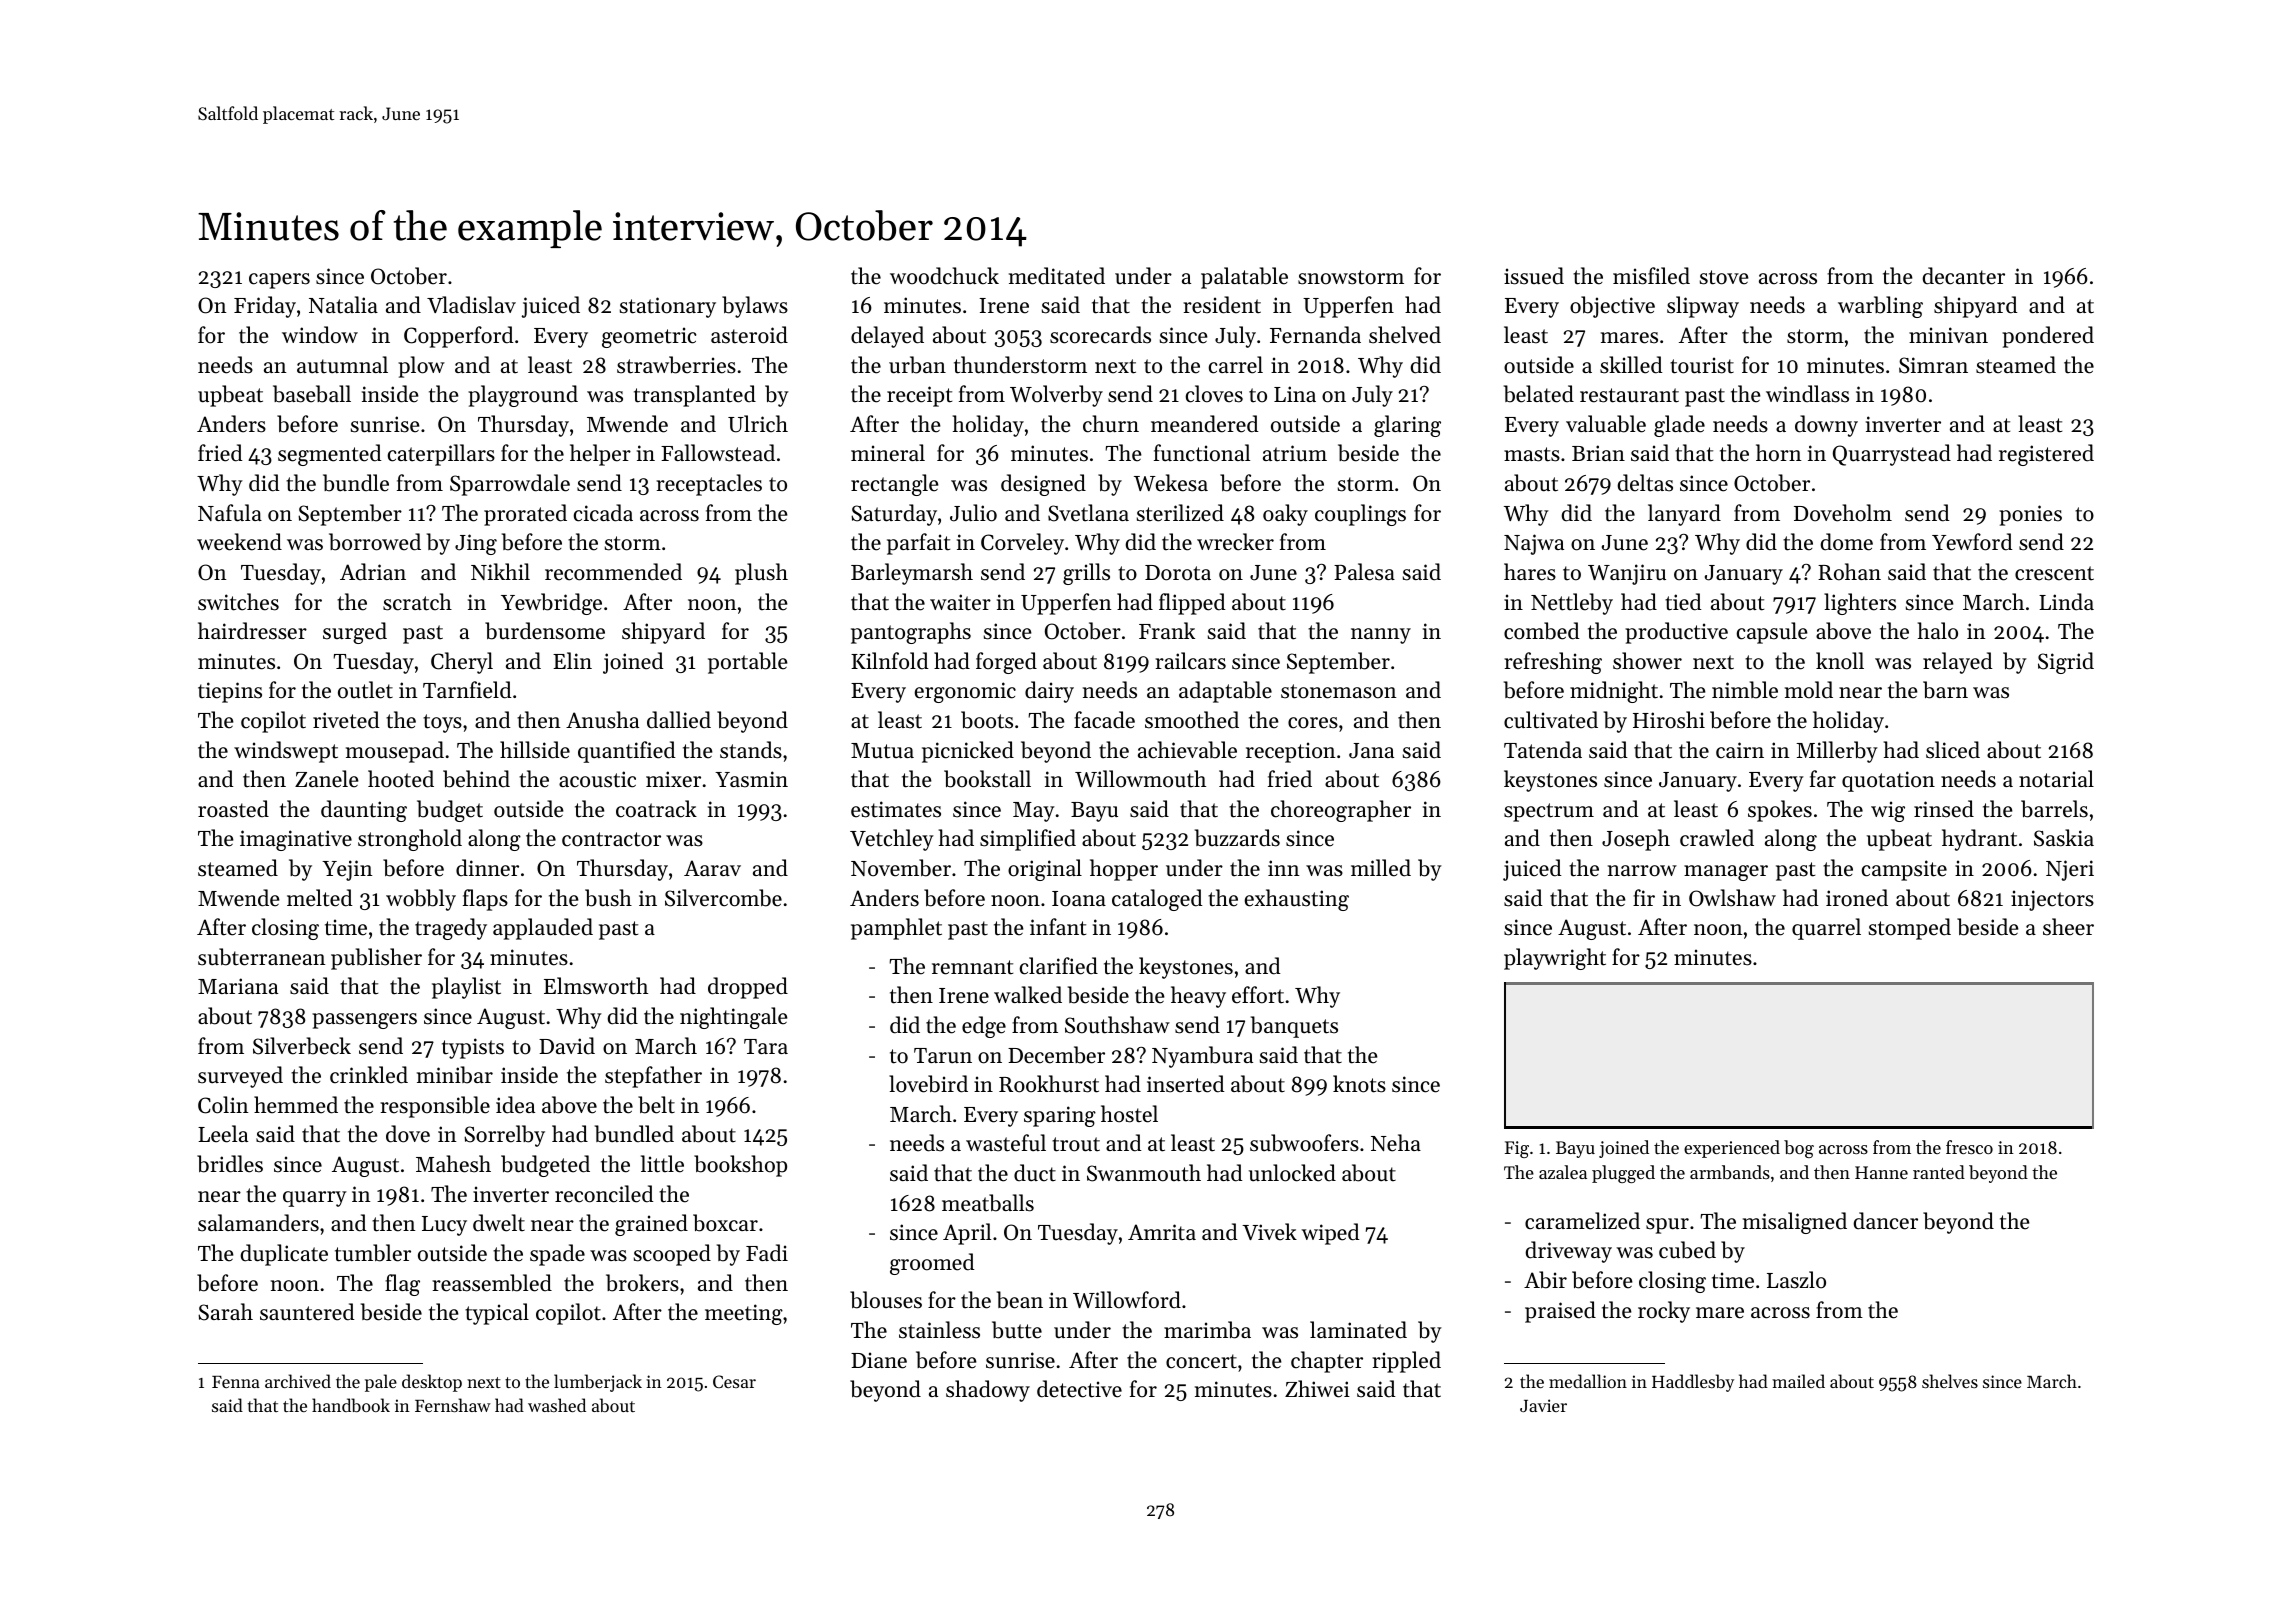  Describe the element at coordinates (279, 281) in the page. I see `capers` at that location.
